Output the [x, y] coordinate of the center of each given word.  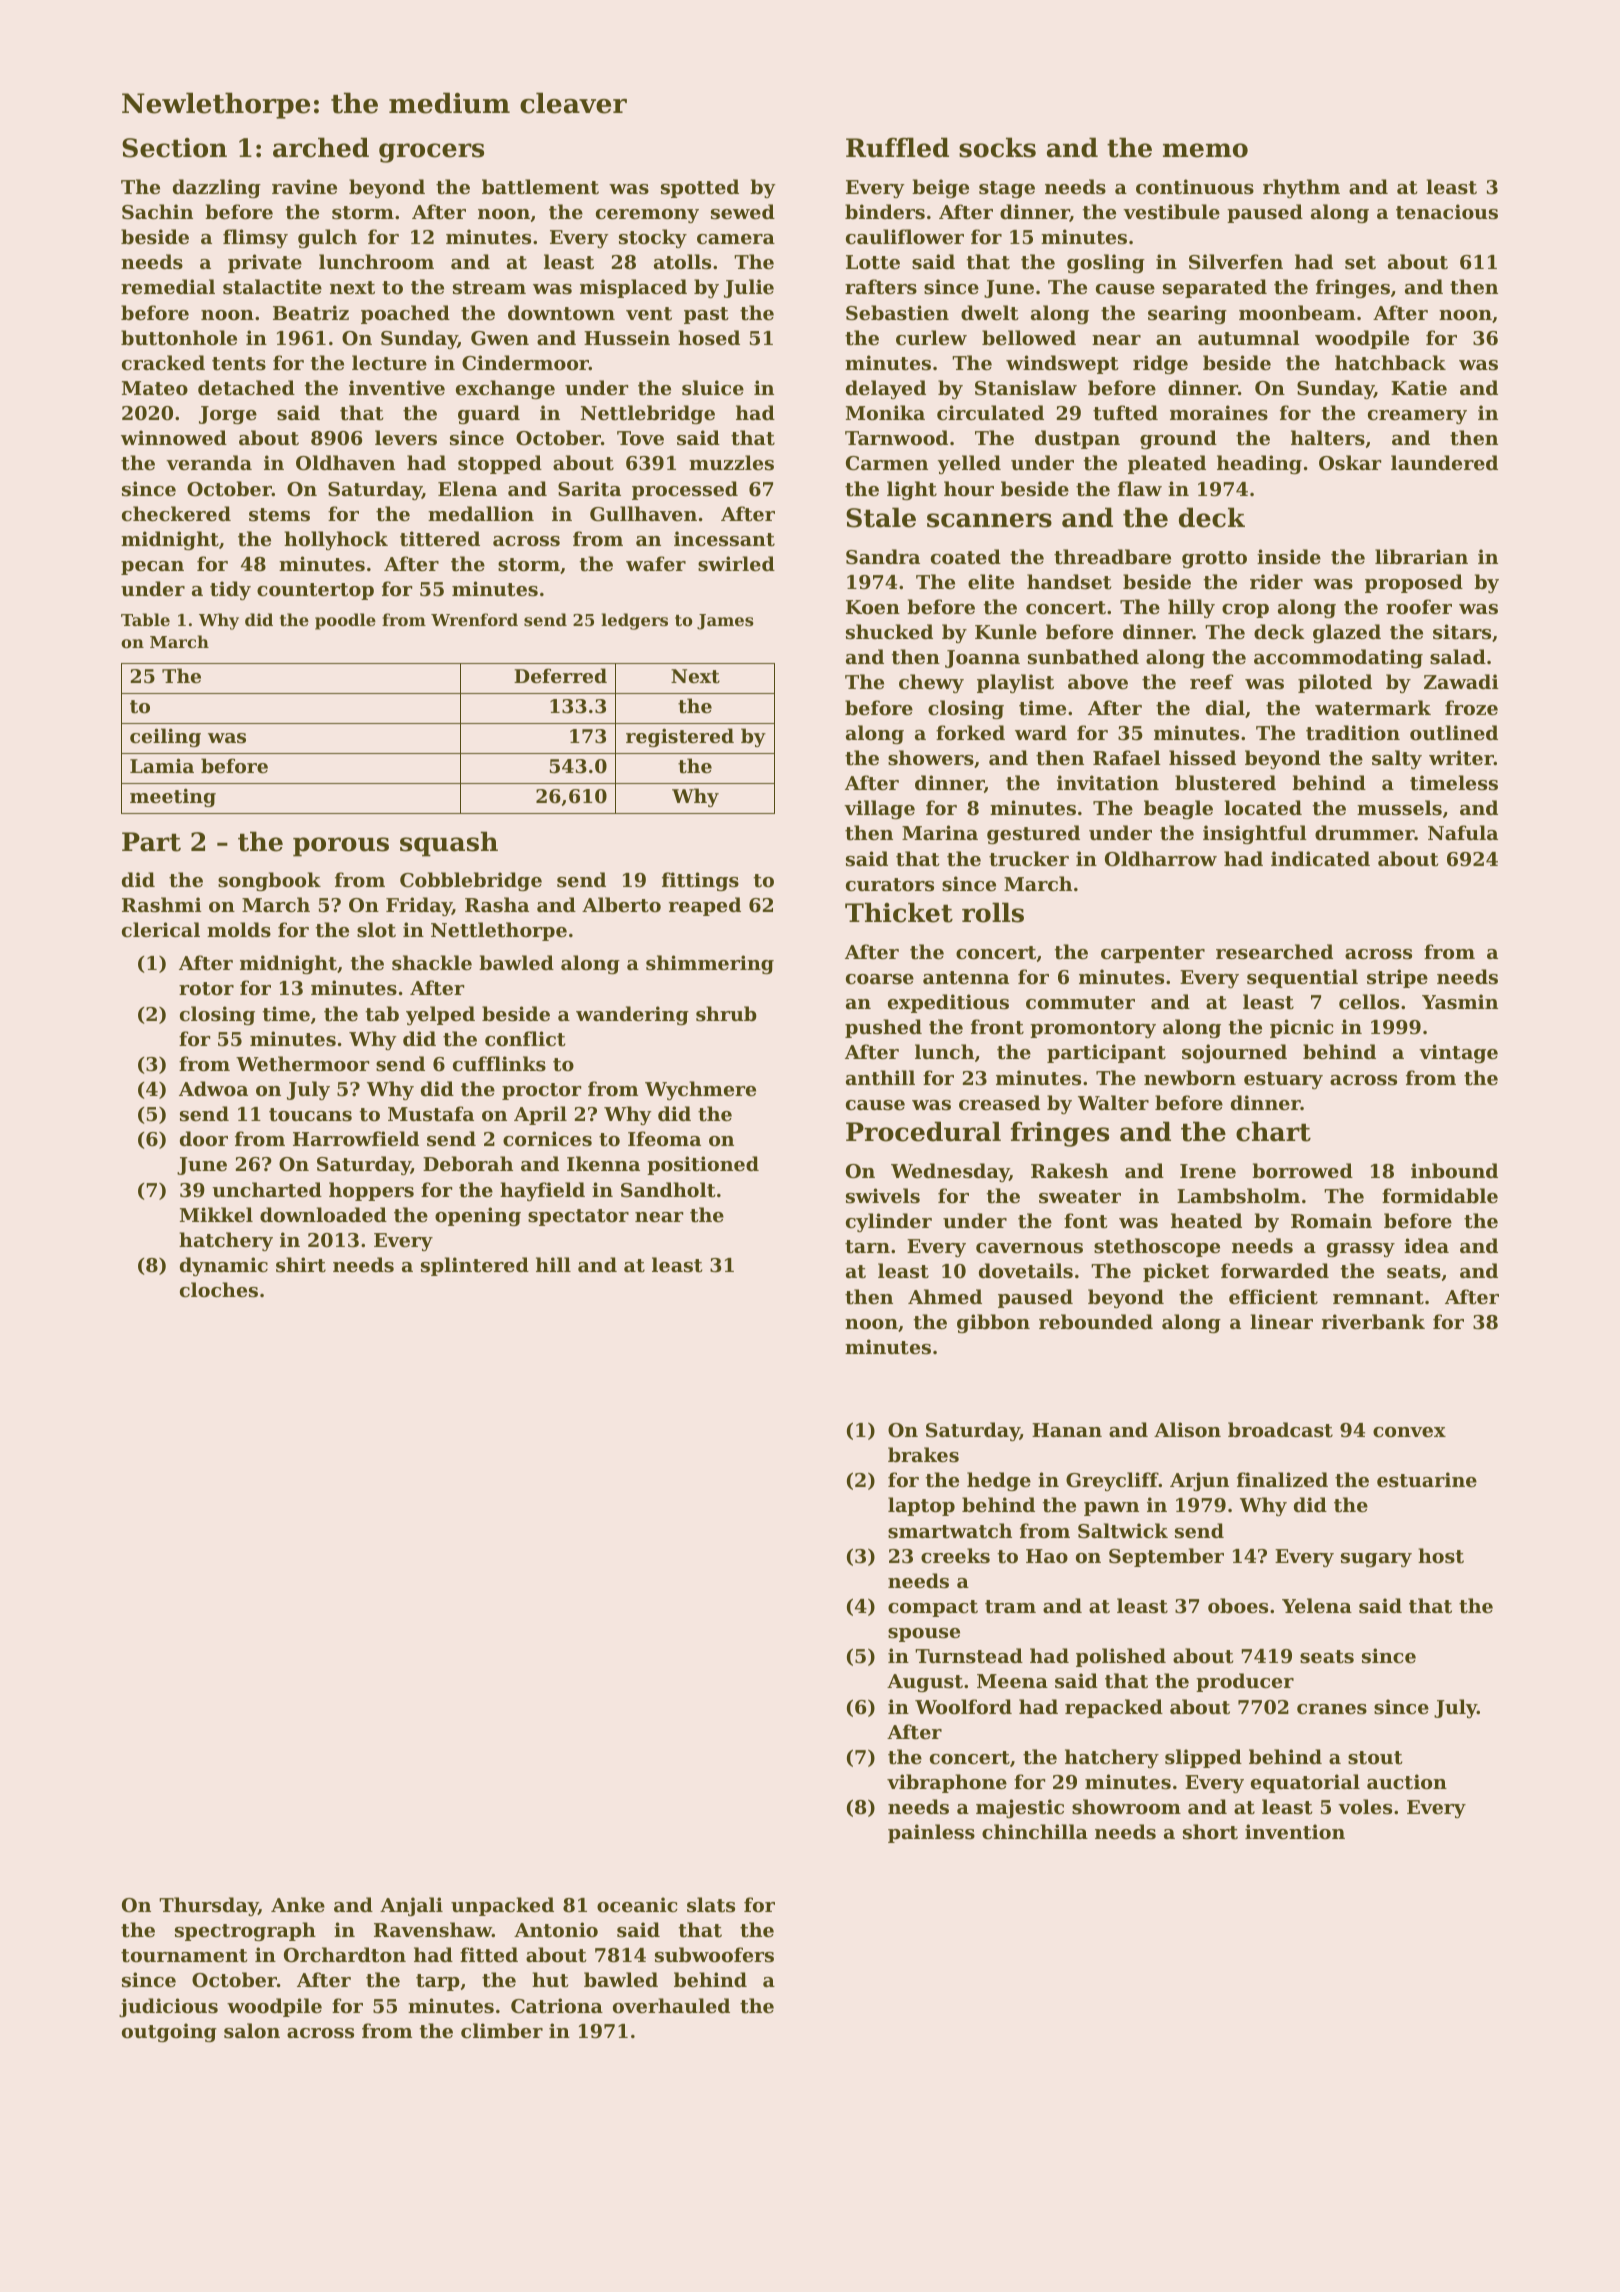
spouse [924, 1635]
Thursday [208, 1906]
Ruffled [897, 147]
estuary [1283, 1080]
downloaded [323, 1215]
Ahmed [945, 1296]
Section [174, 148]
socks [997, 147]
